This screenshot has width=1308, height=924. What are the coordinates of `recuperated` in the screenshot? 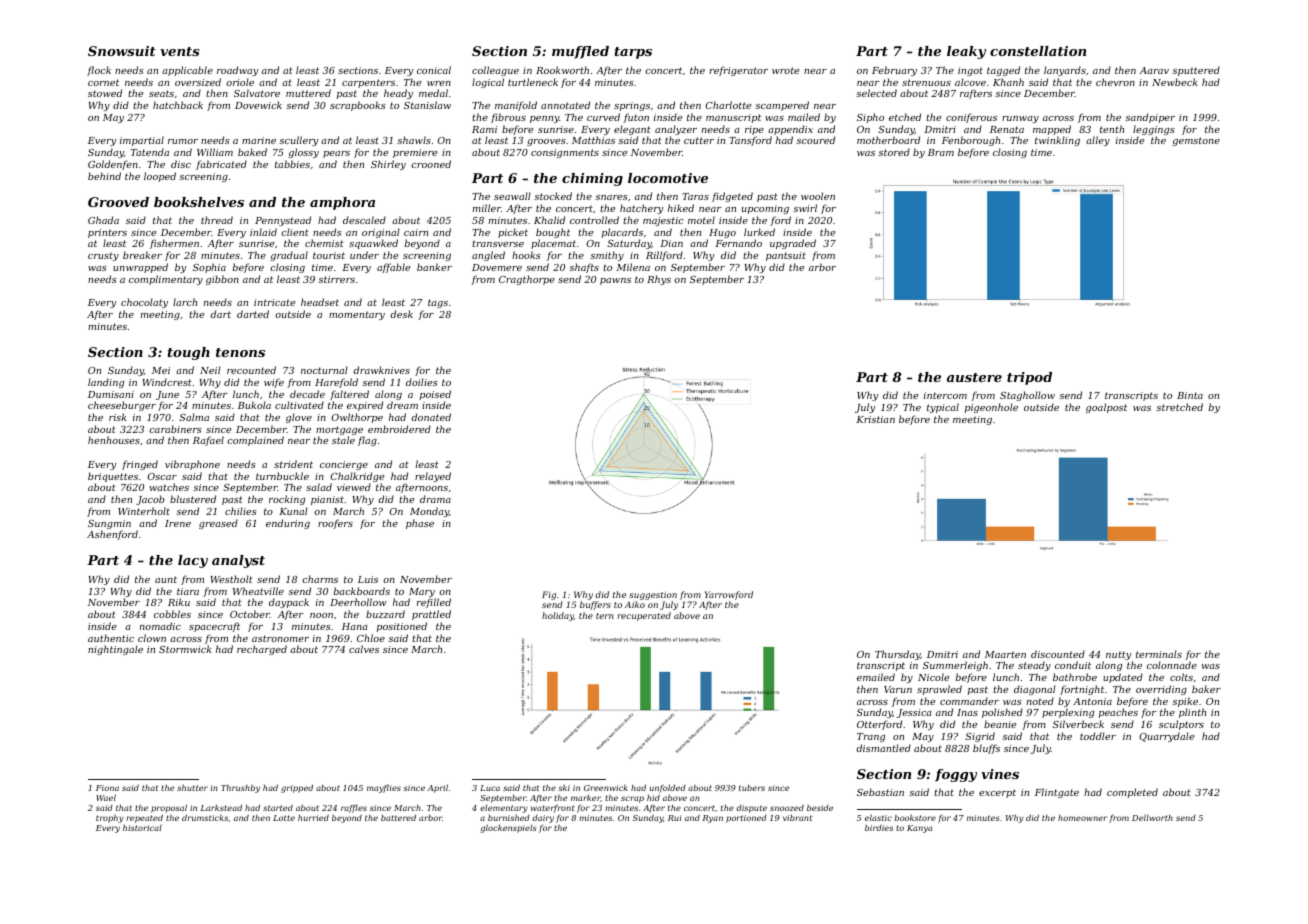 It's located at (644, 616).
